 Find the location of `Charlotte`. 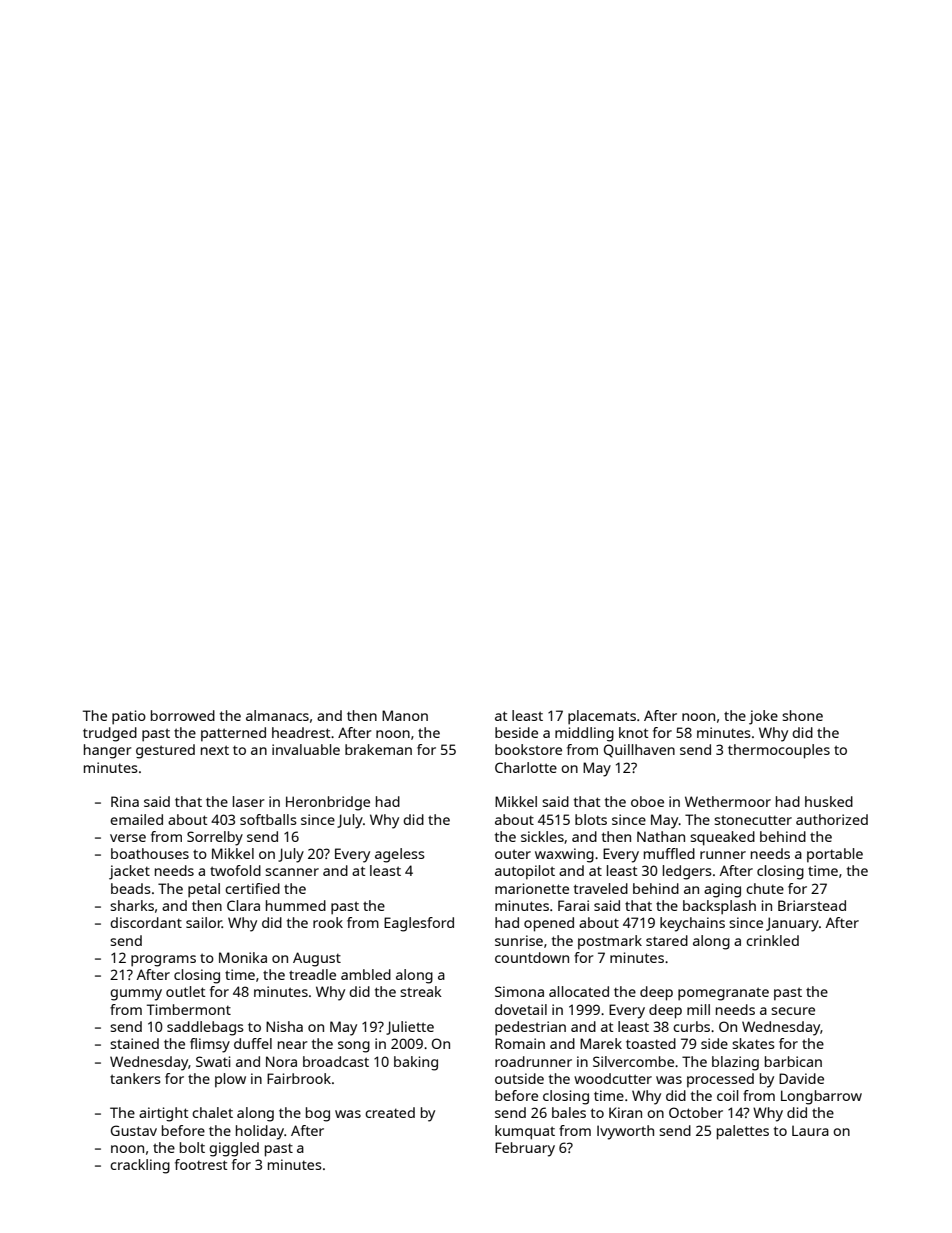

Charlotte is located at coordinates (526, 767).
